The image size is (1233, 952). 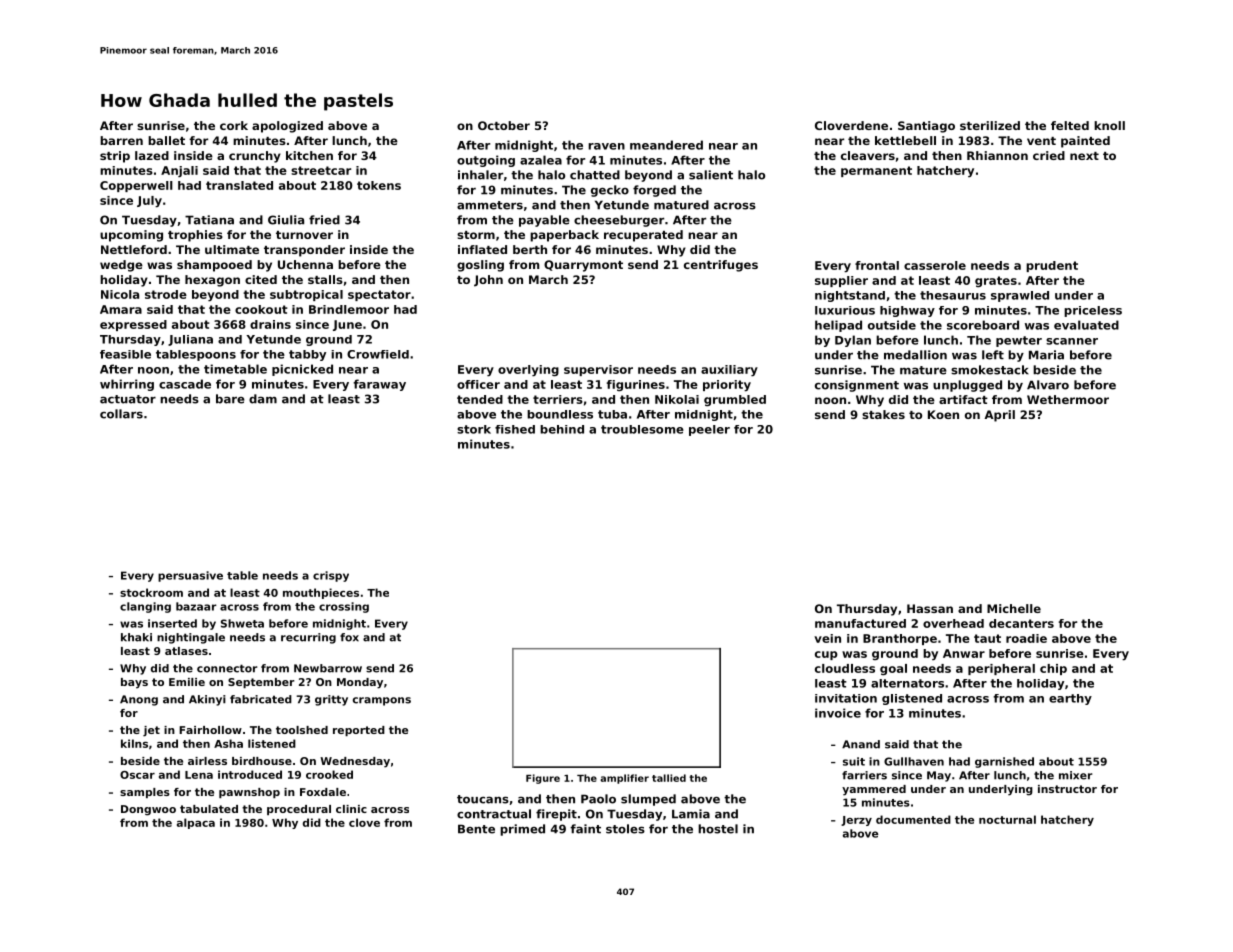 What do you see at coordinates (585, 829) in the screenshot?
I see `faint` at bounding box center [585, 829].
